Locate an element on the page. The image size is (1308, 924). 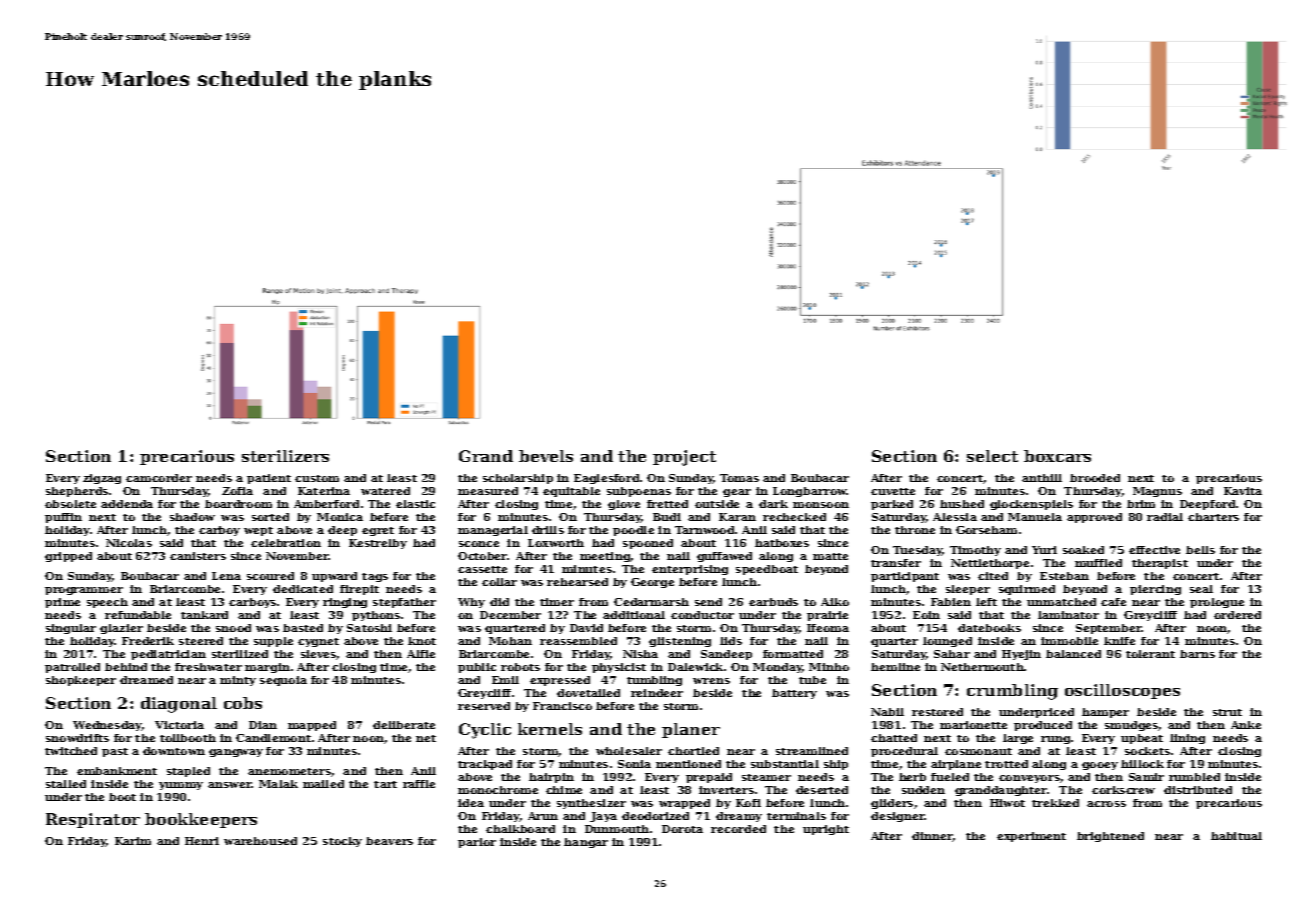
muffled is located at coordinates (1098, 563).
